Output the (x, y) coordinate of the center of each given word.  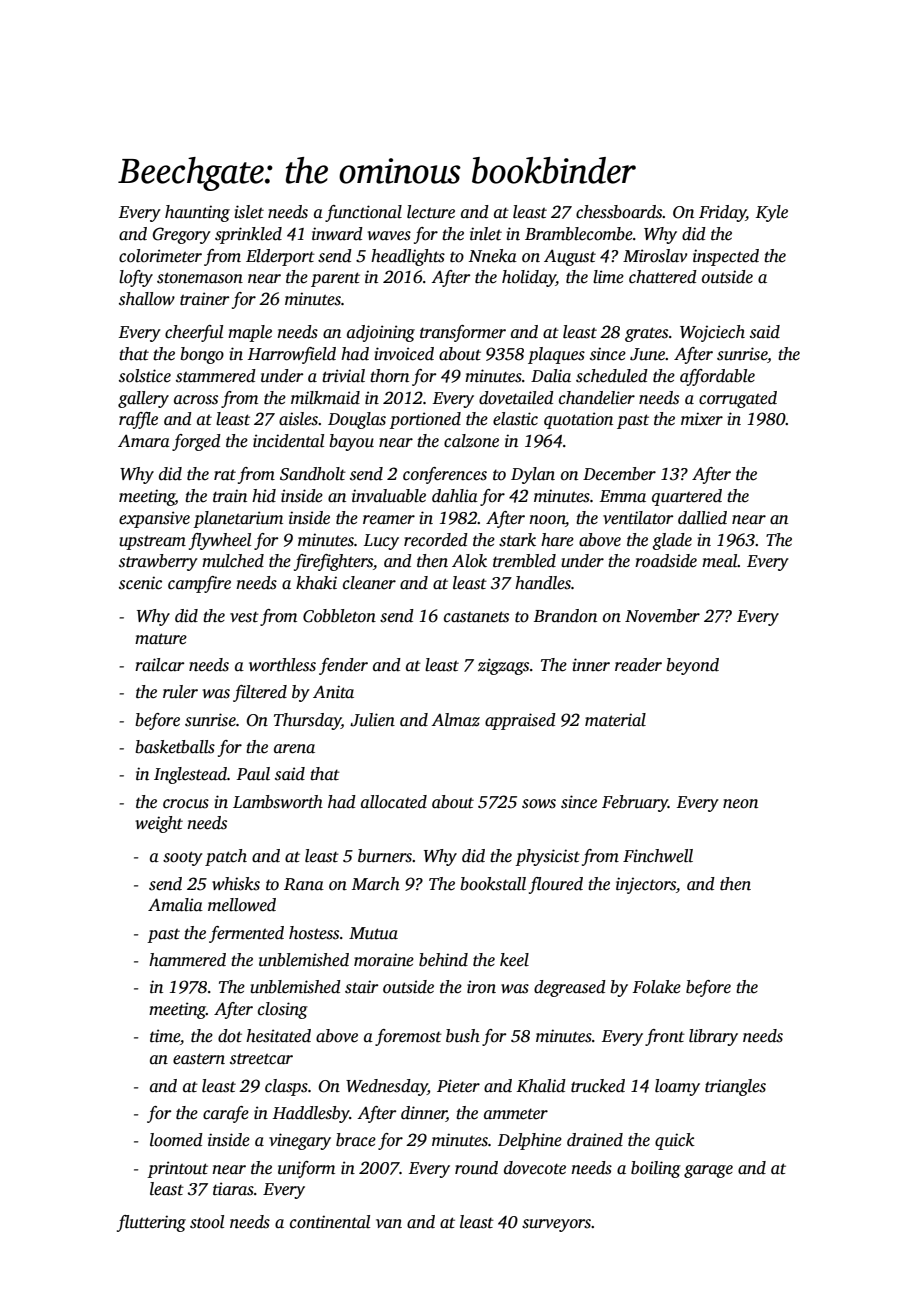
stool (207, 1222)
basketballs (175, 747)
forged (196, 442)
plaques (556, 355)
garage (708, 1171)
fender (343, 666)
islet (249, 212)
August (570, 258)
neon (740, 804)
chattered (663, 277)
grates (646, 334)
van (389, 1224)
